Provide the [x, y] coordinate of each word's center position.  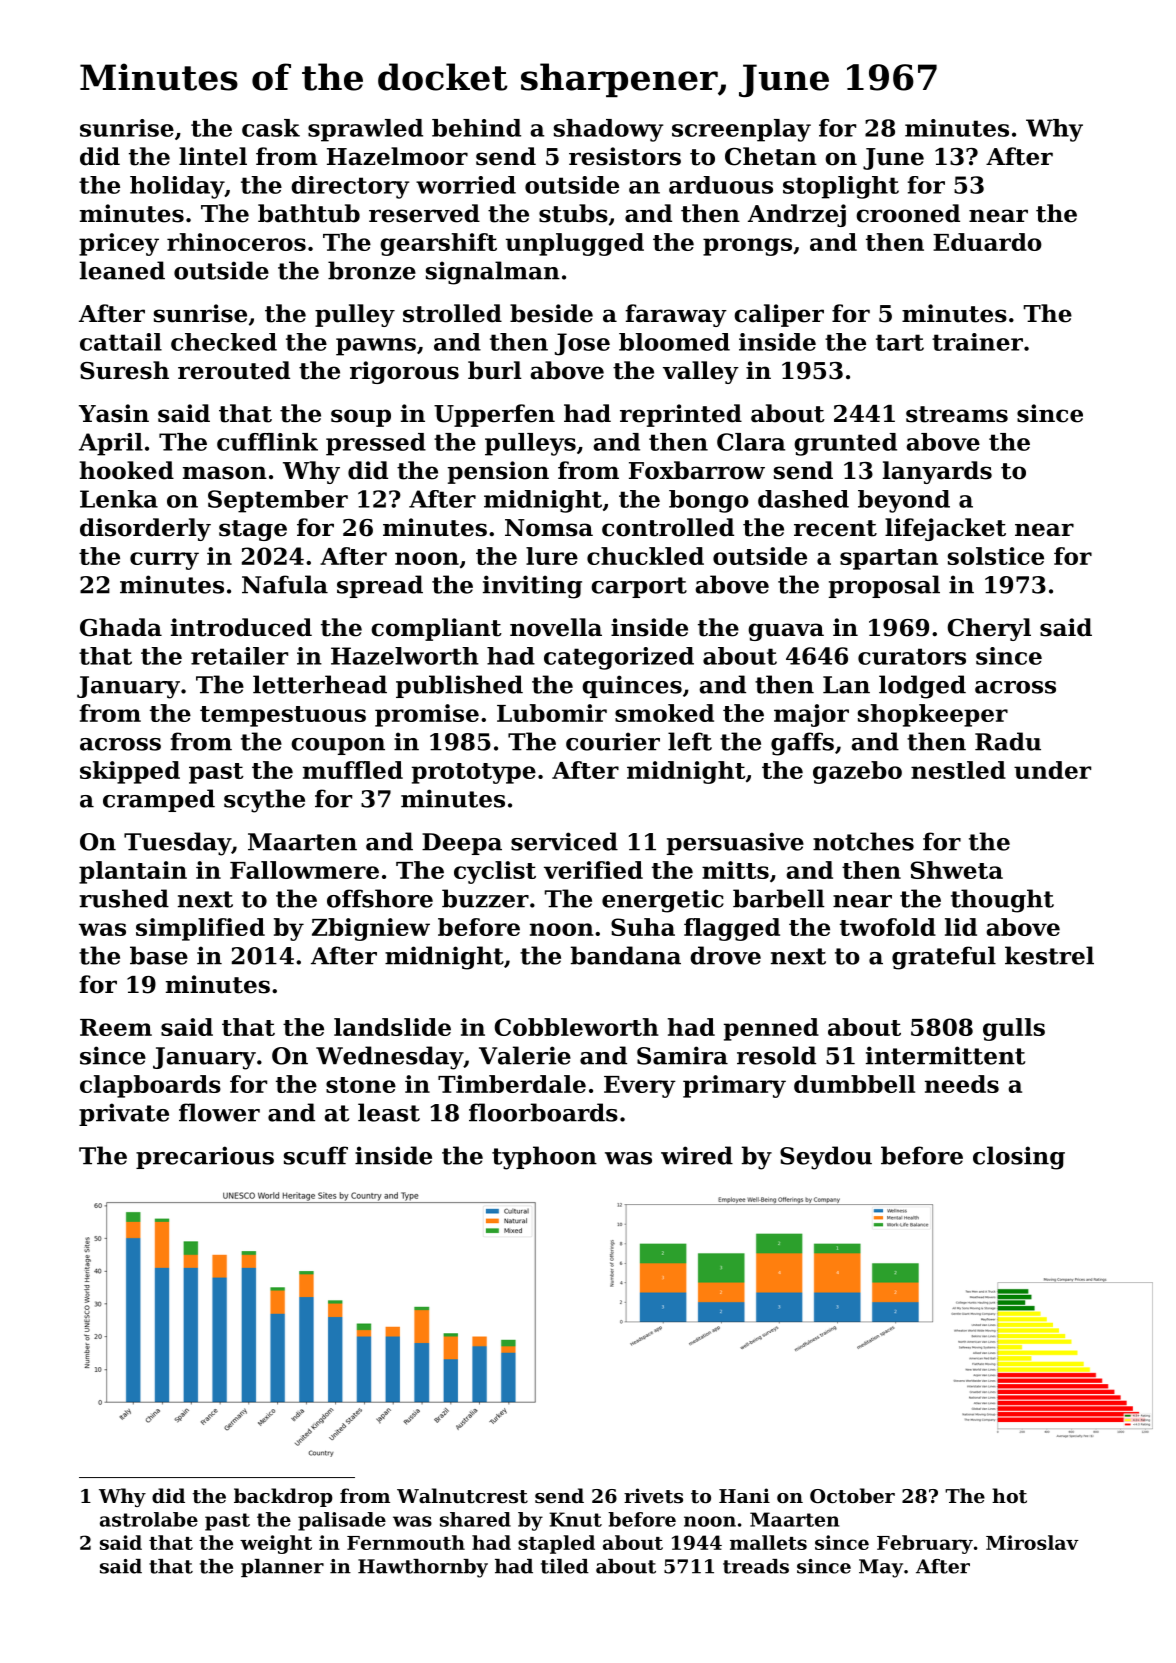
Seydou [826, 1158]
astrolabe [149, 1519]
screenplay [741, 130]
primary [734, 1086]
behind [476, 128]
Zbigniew [371, 929]
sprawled [365, 130]
